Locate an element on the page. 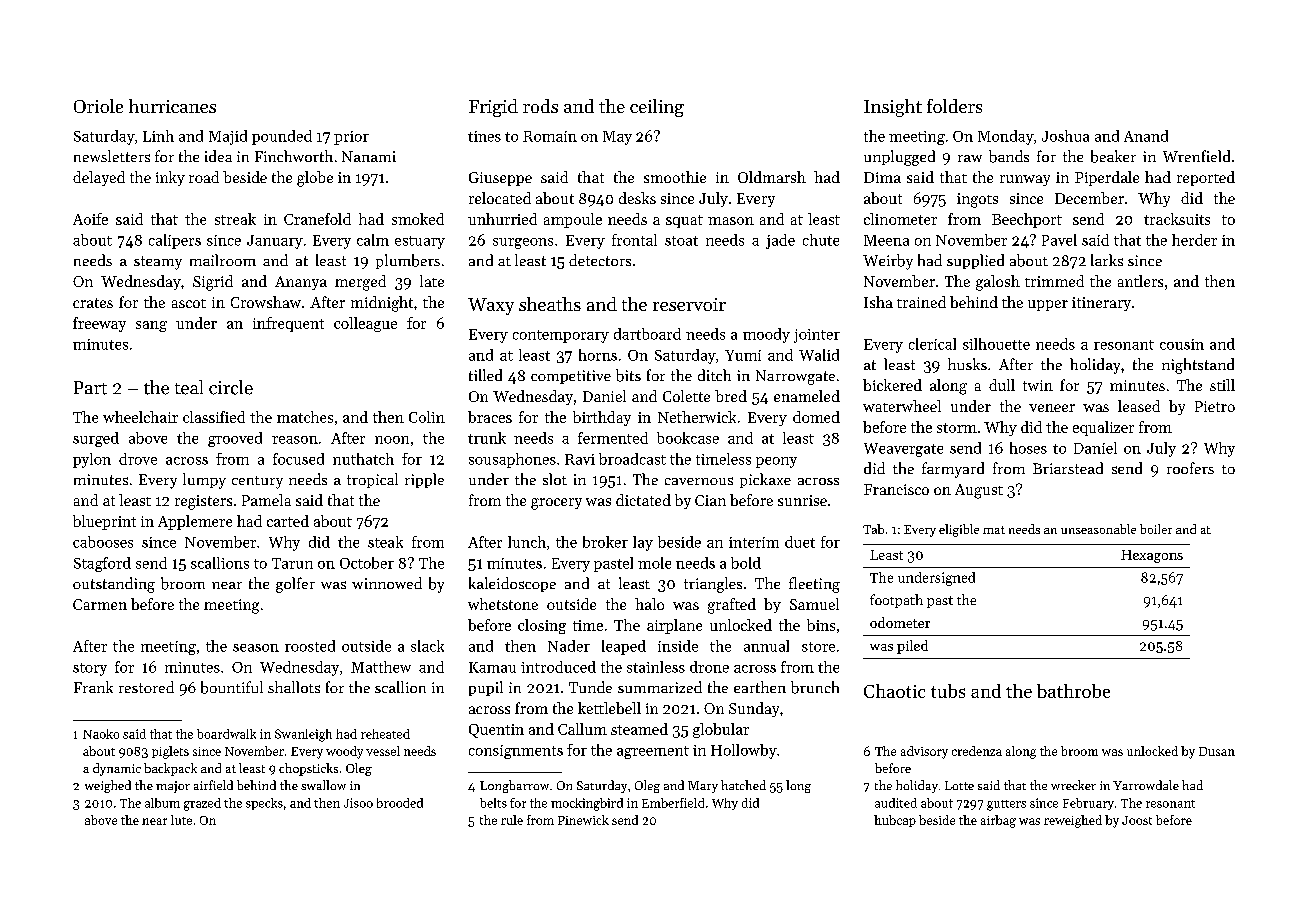  Pinewick is located at coordinates (583, 820).
